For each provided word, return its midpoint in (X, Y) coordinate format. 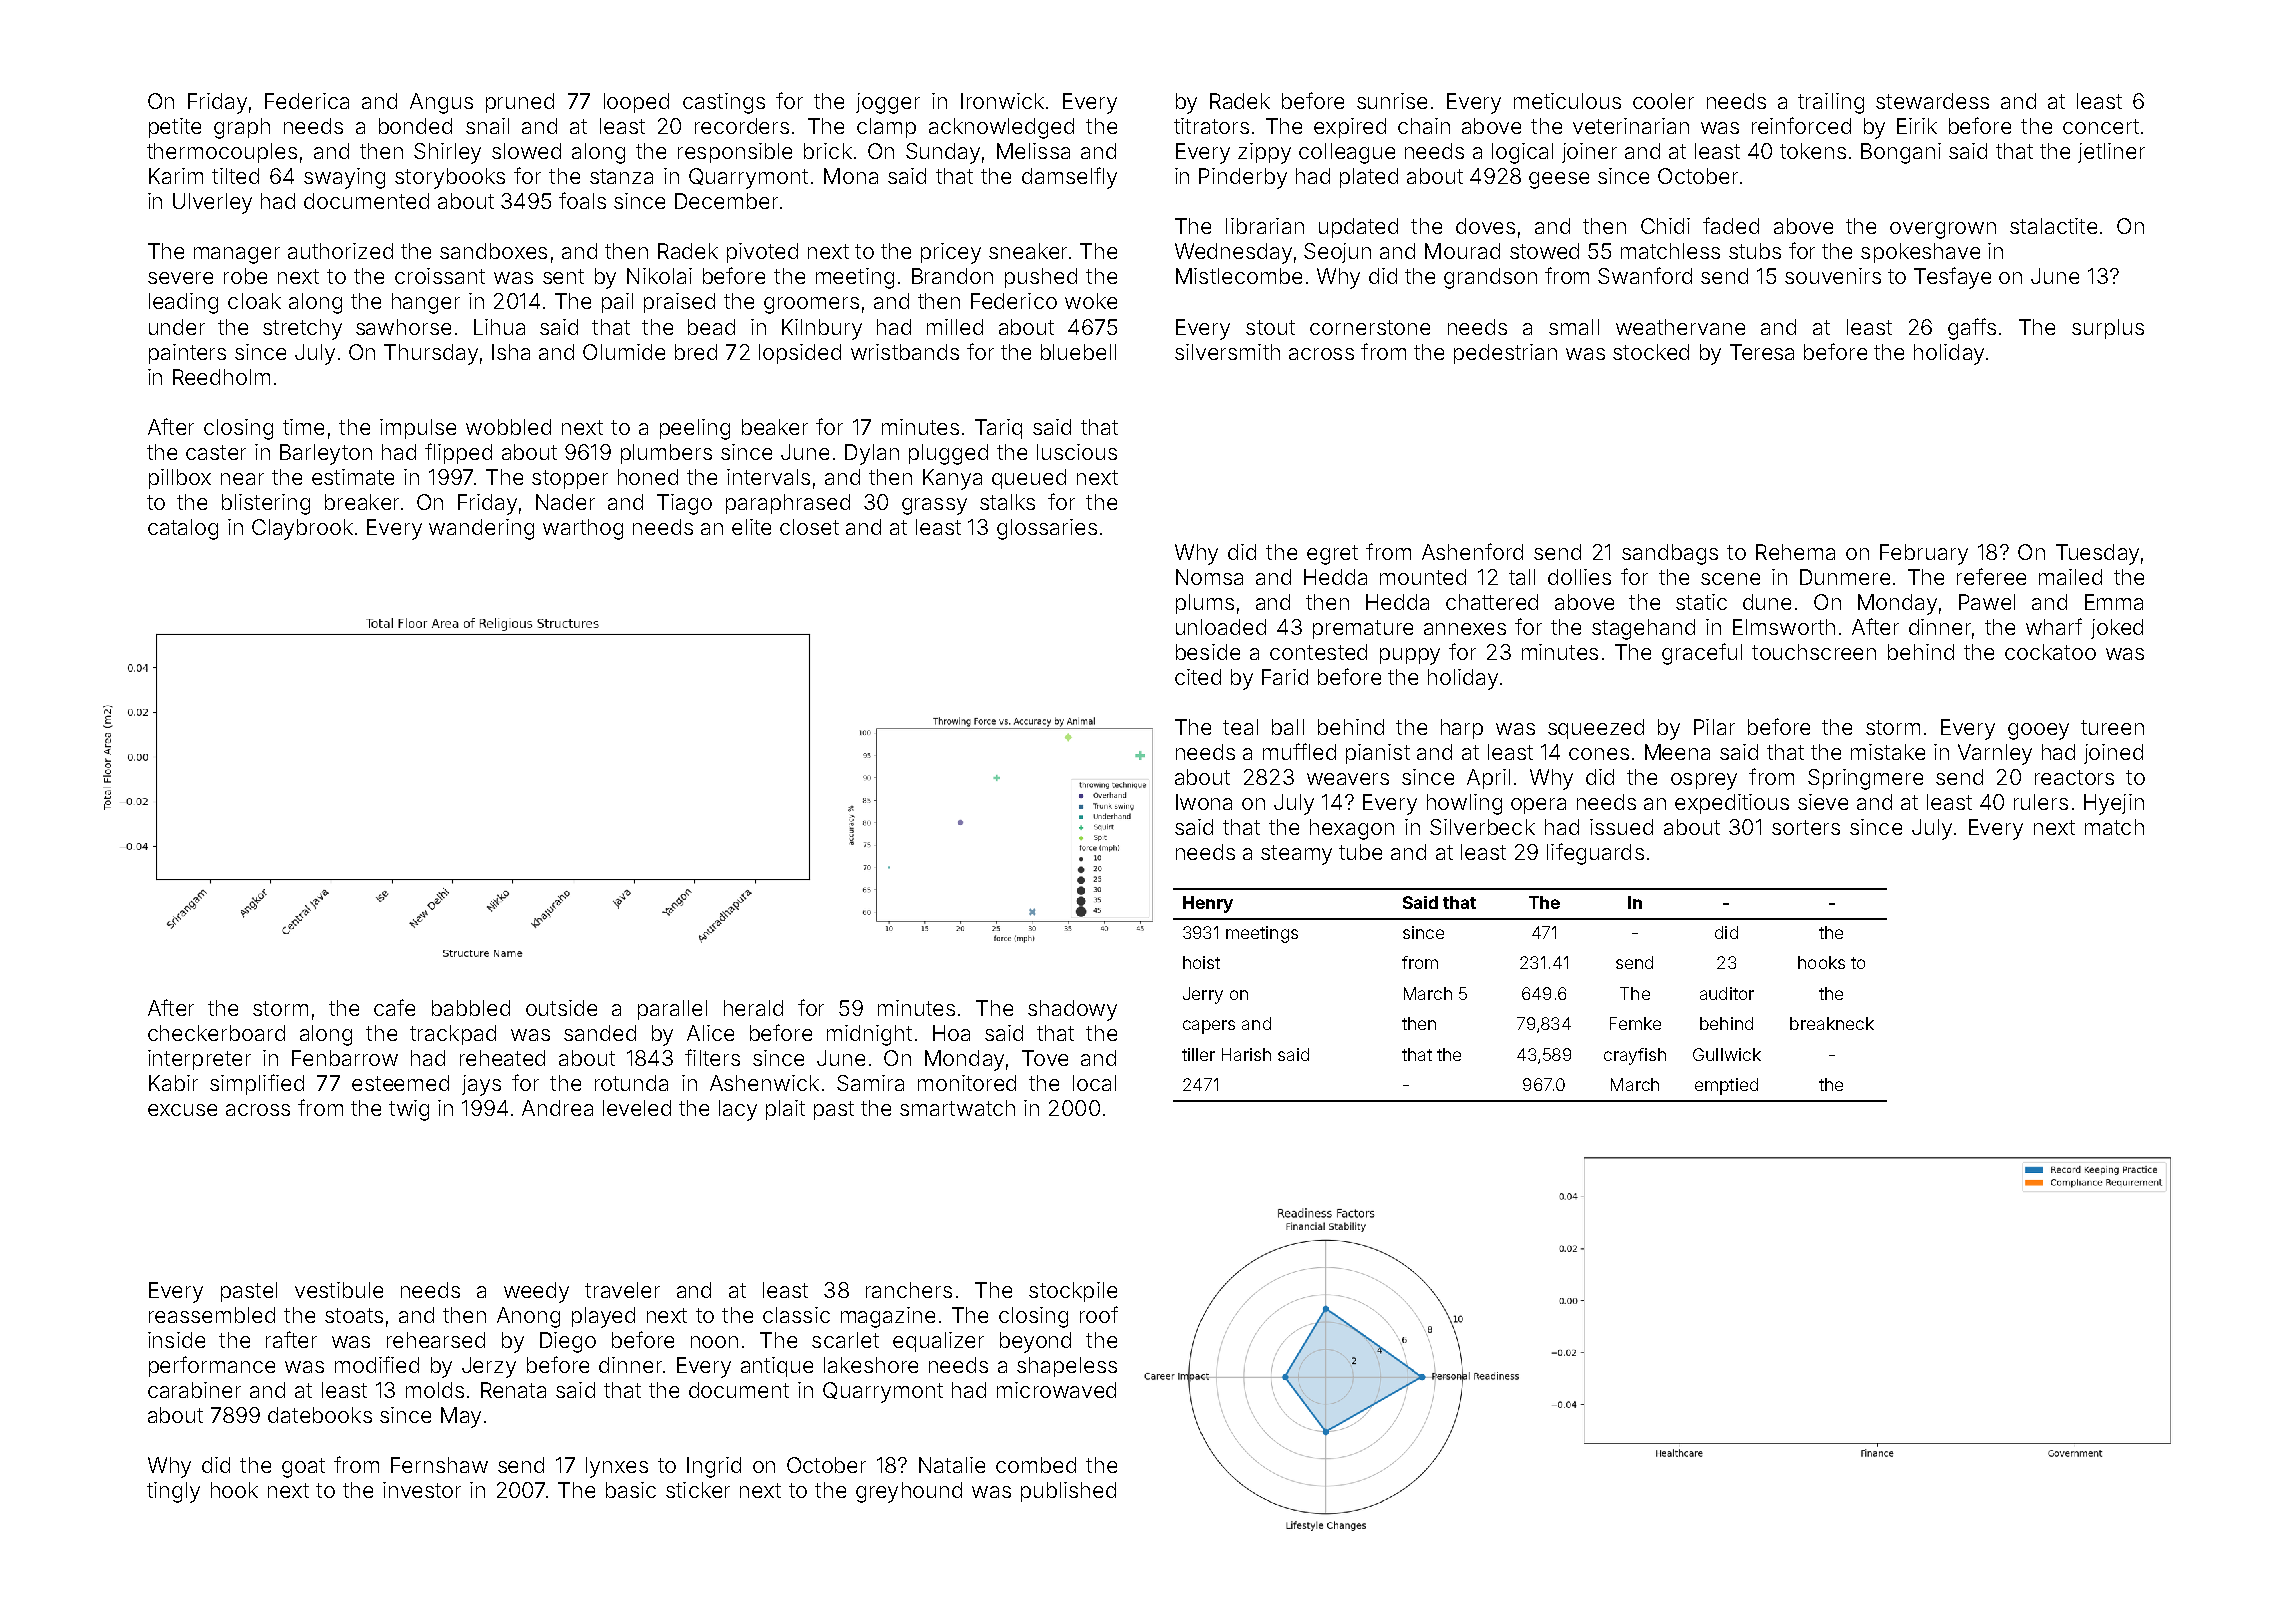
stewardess (1932, 101)
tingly (173, 1492)
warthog (583, 529)
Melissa (1033, 151)
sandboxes (493, 251)
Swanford (1645, 275)
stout (1270, 327)
